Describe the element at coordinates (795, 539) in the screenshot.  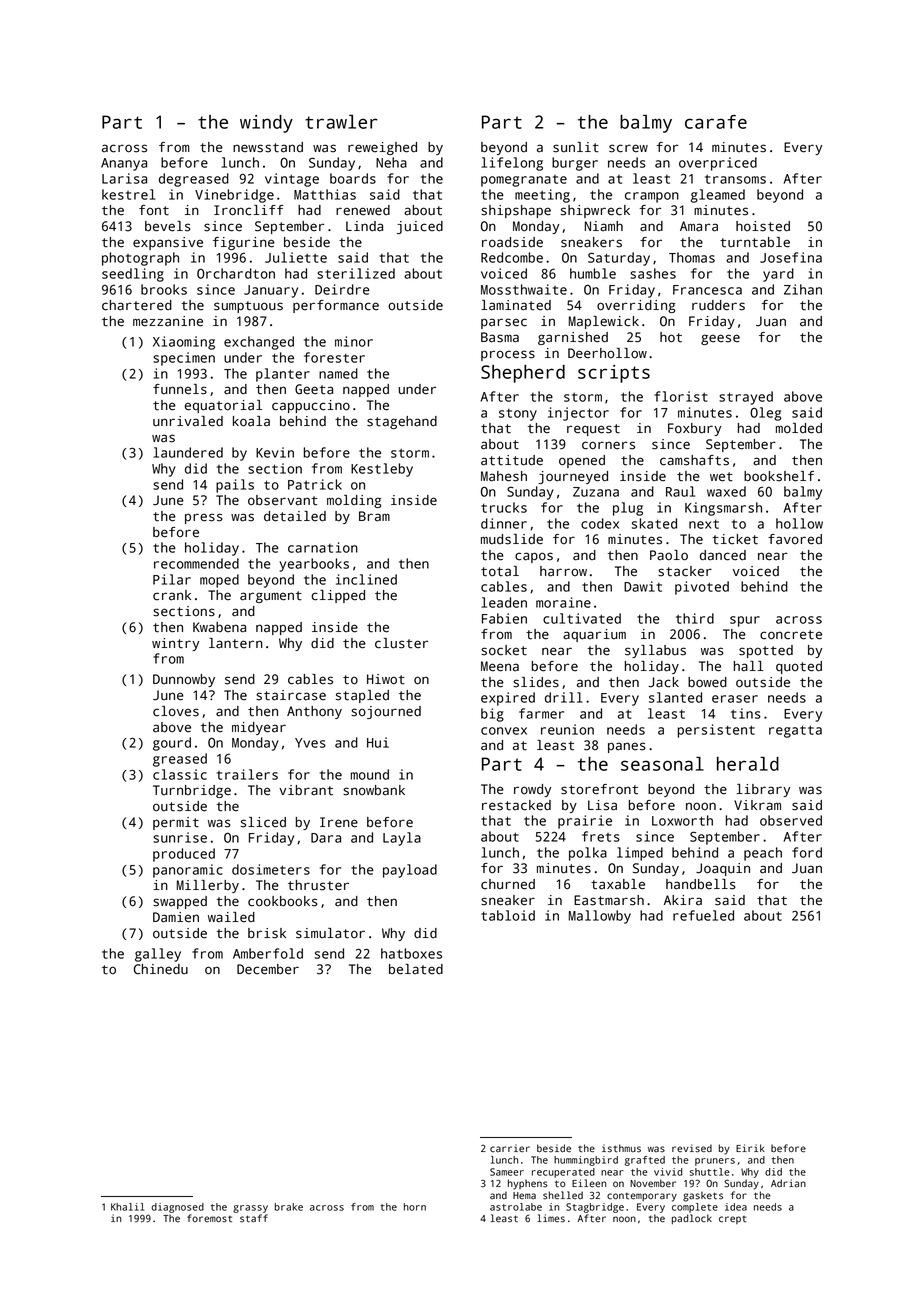
I see `favored` at that location.
